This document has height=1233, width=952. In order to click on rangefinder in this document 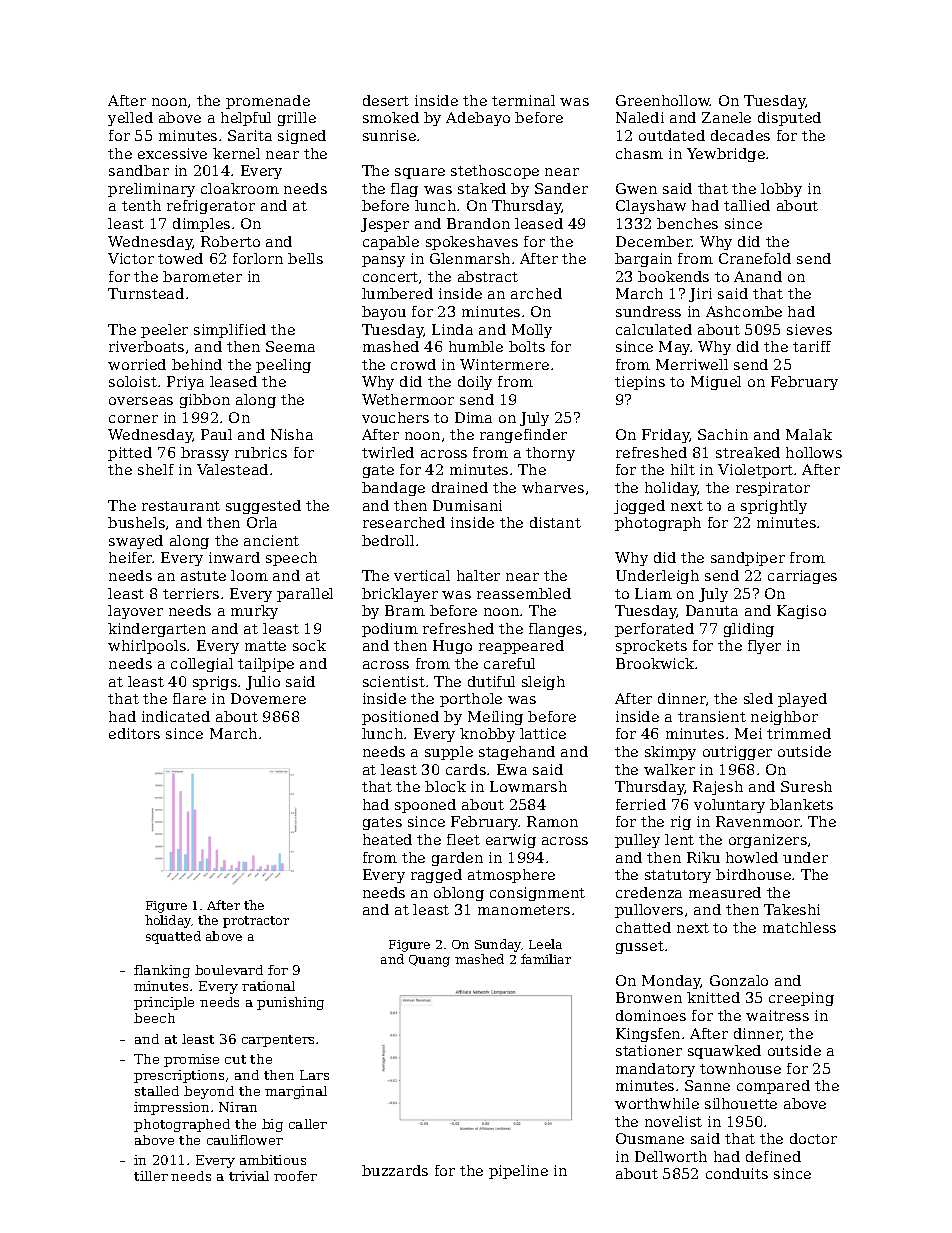, I will do `click(523, 436)`.
